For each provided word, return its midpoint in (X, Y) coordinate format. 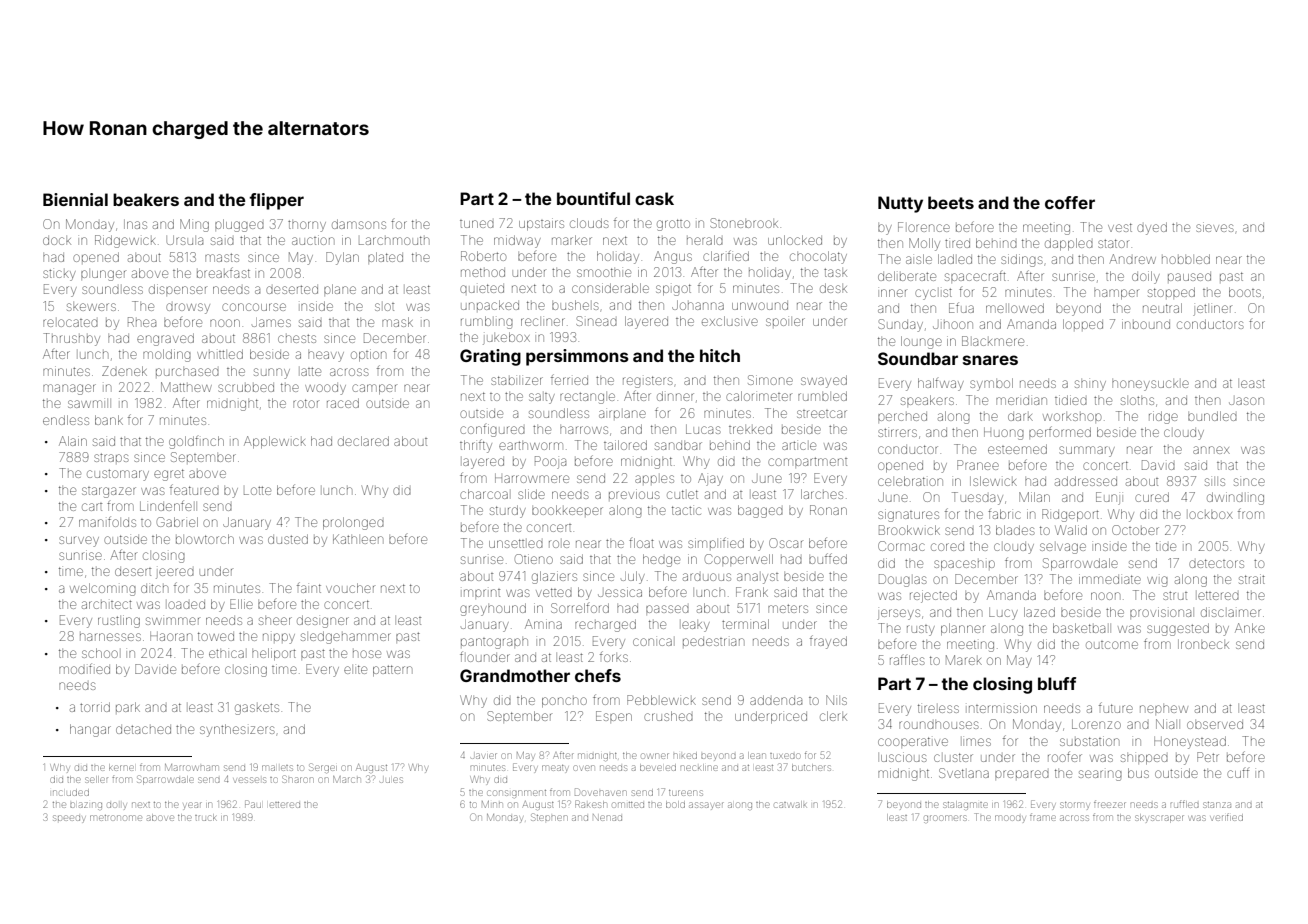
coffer (1070, 202)
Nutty (900, 204)
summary (1087, 451)
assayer (706, 806)
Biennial (75, 199)
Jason (1246, 401)
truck (206, 817)
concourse (254, 307)
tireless (938, 708)
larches (822, 494)
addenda (776, 700)
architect (107, 604)
